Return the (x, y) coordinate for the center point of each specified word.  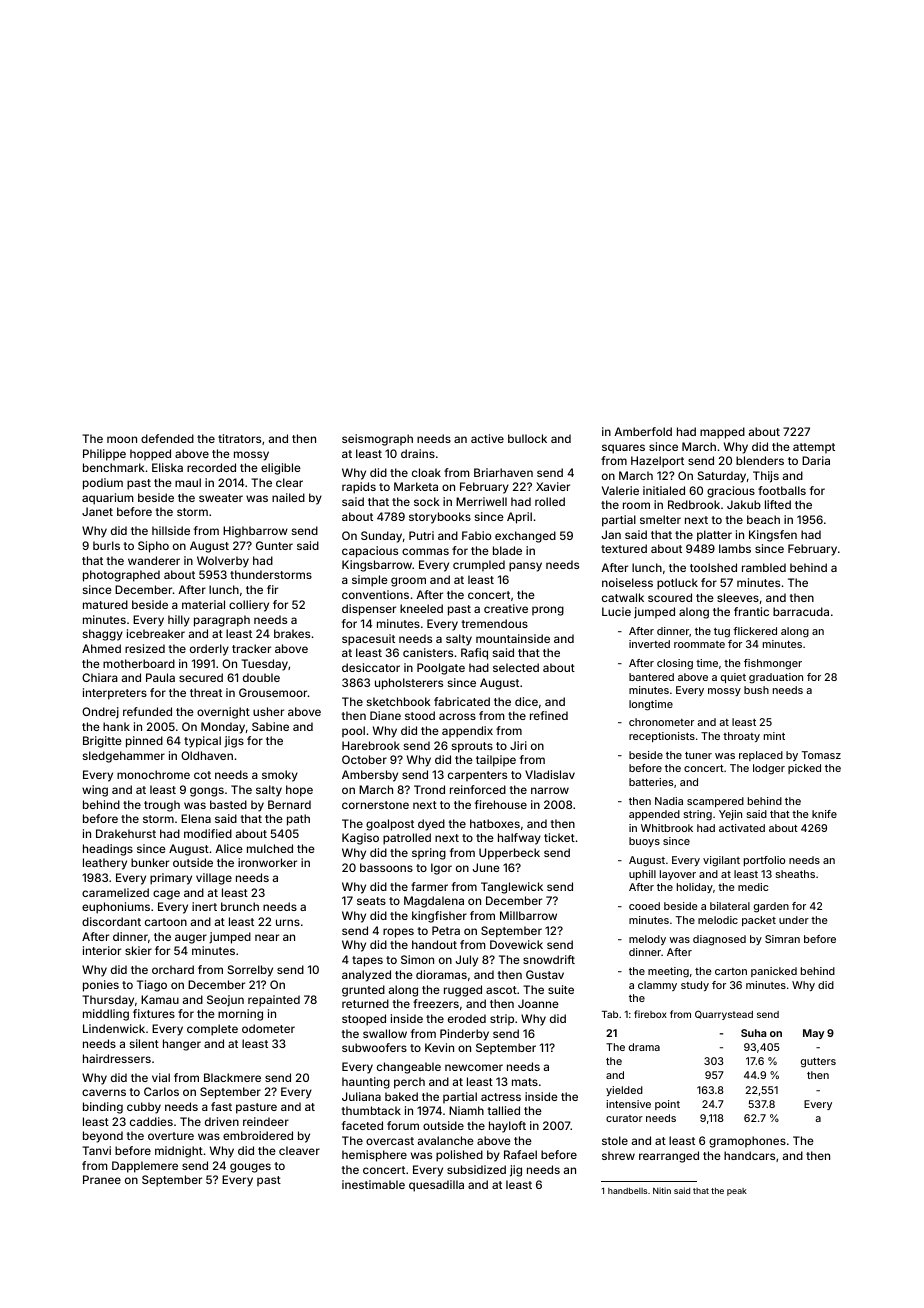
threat (206, 692)
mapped (722, 433)
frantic (751, 611)
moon (122, 439)
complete (212, 1030)
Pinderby (464, 1035)
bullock (527, 438)
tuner (698, 755)
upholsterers (409, 684)
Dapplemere (145, 1167)
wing (95, 791)
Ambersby (370, 776)
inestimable (373, 1184)
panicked (774, 972)
